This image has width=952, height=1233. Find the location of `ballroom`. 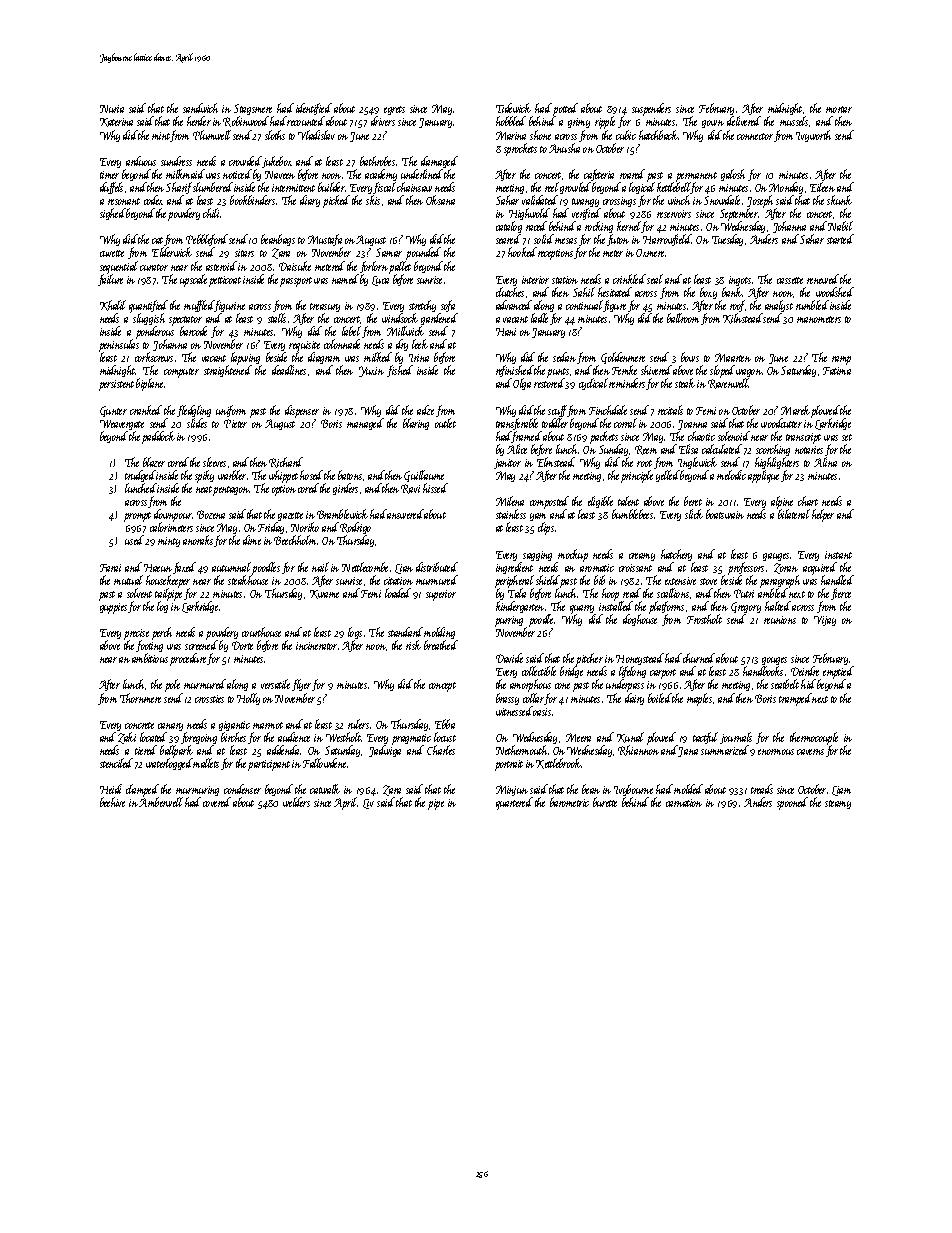

ballroom is located at coordinates (683, 318).
